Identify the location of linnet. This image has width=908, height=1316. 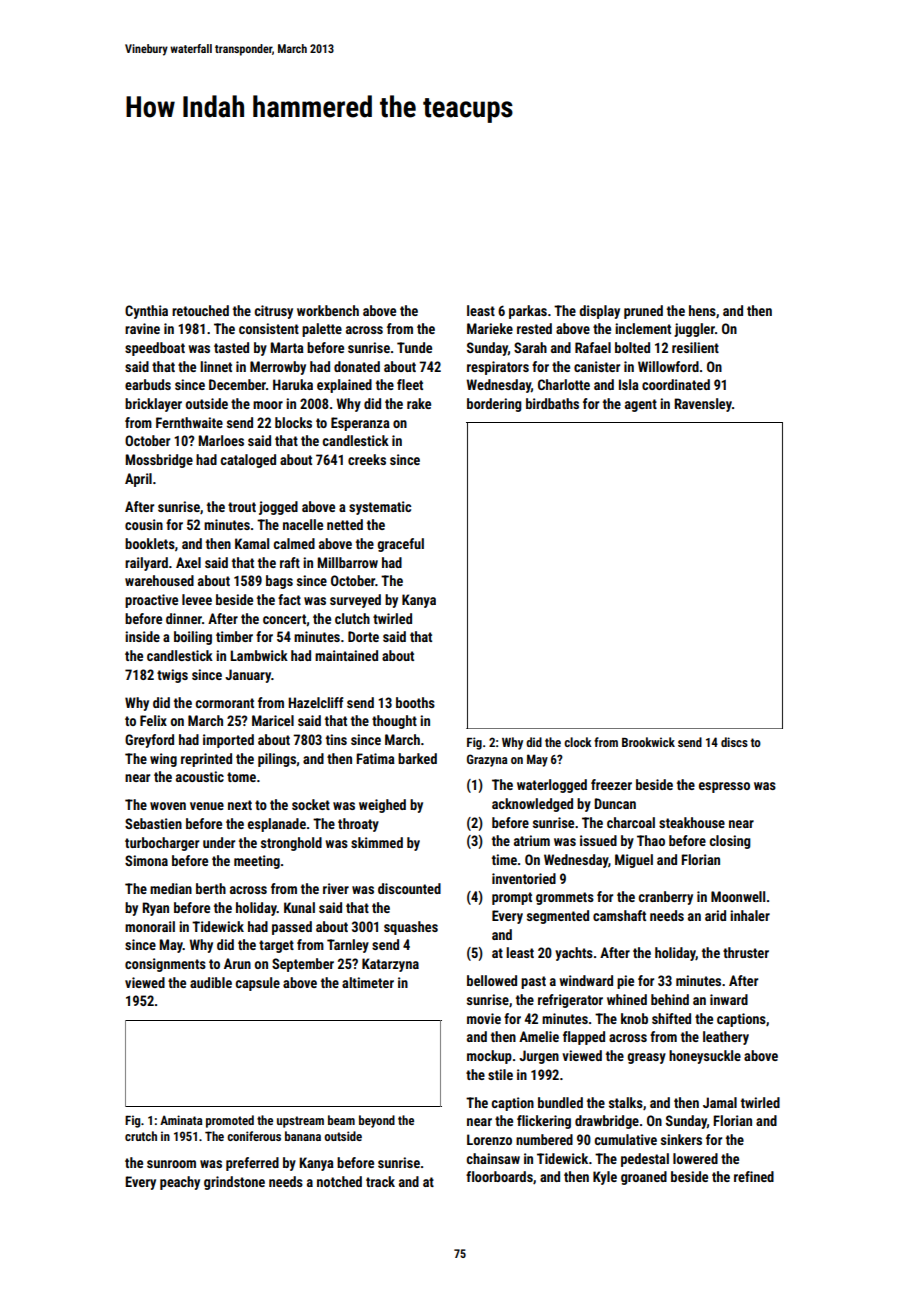
(216, 366).
